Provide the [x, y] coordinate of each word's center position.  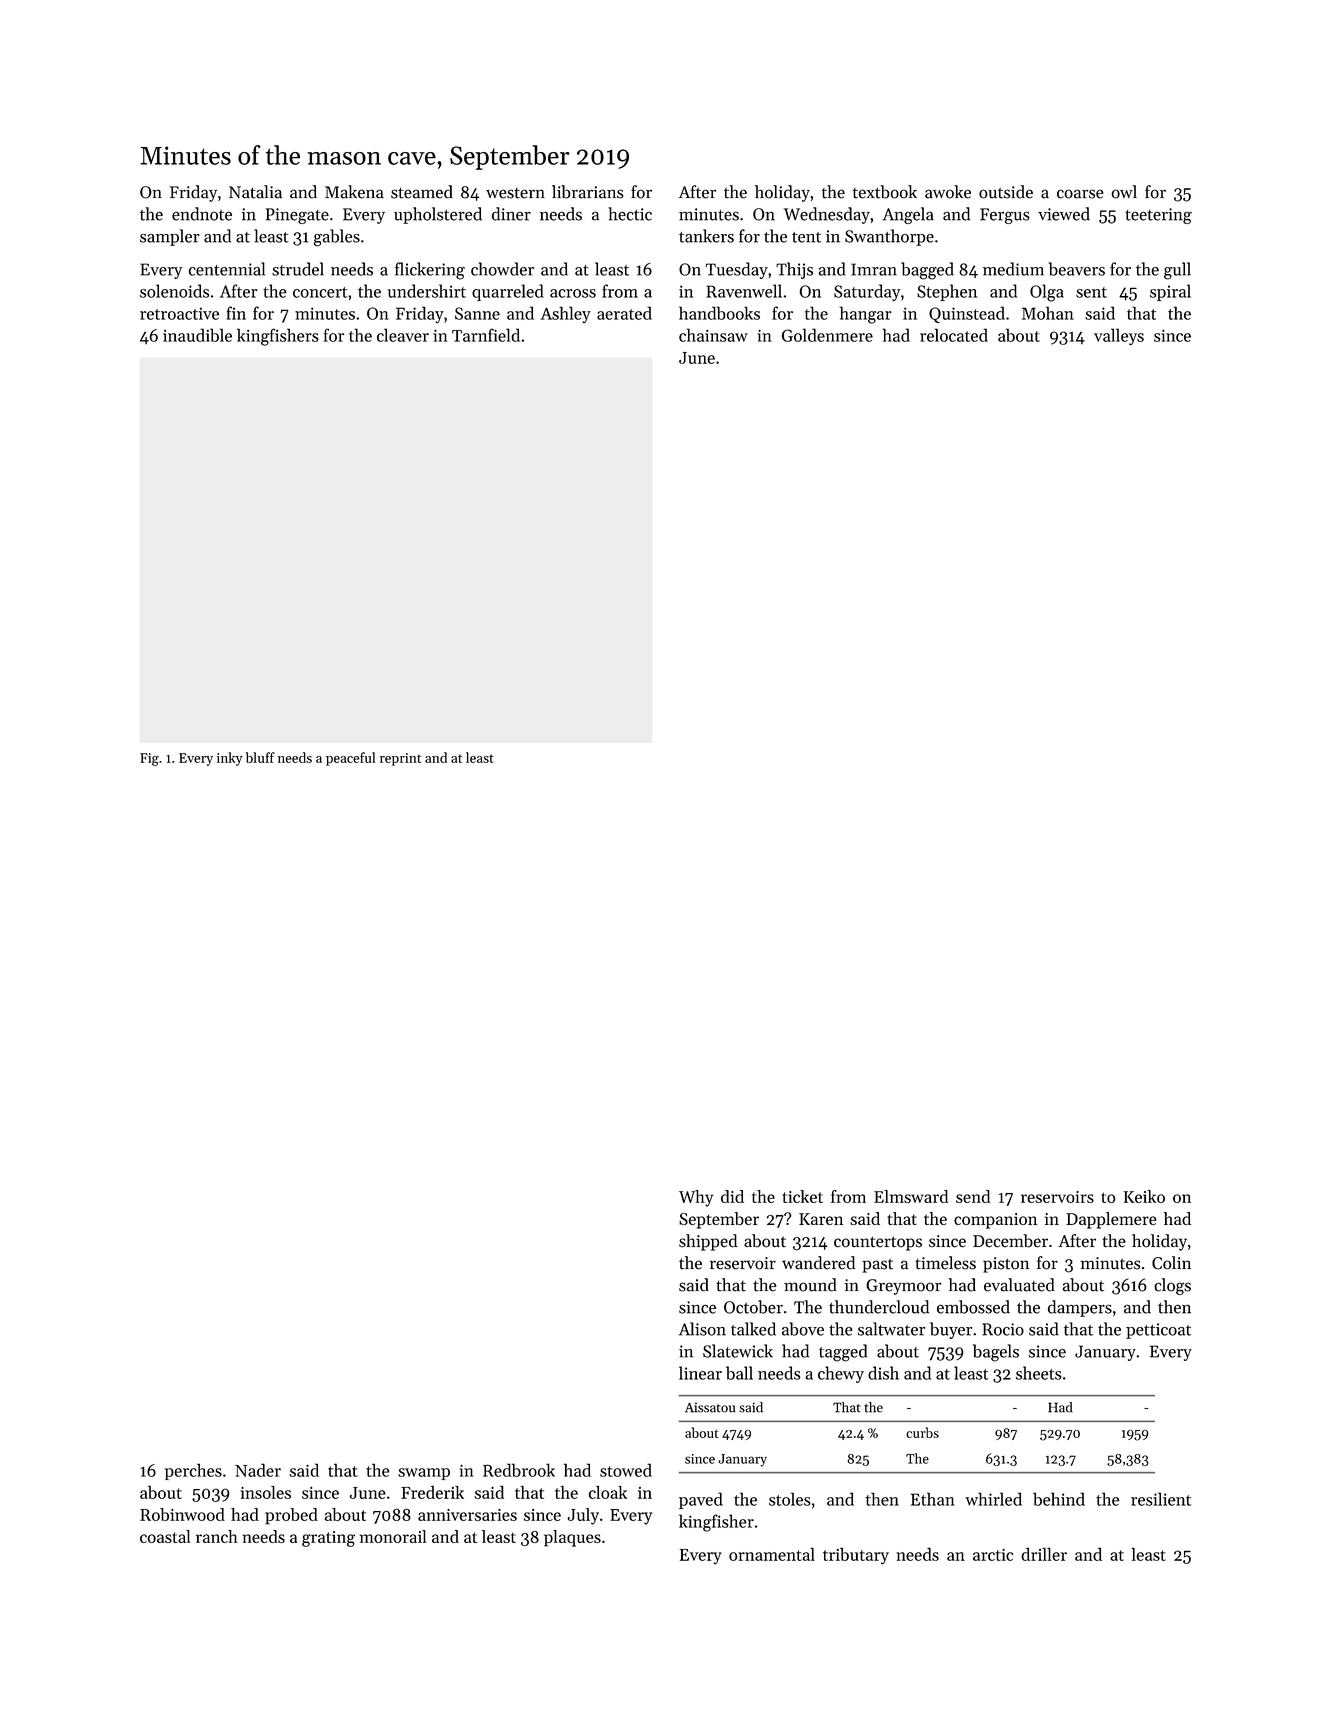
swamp [424, 1474]
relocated [954, 335]
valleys [1119, 337]
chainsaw [713, 335]
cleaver [403, 335]
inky [230, 759]
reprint [400, 759]
